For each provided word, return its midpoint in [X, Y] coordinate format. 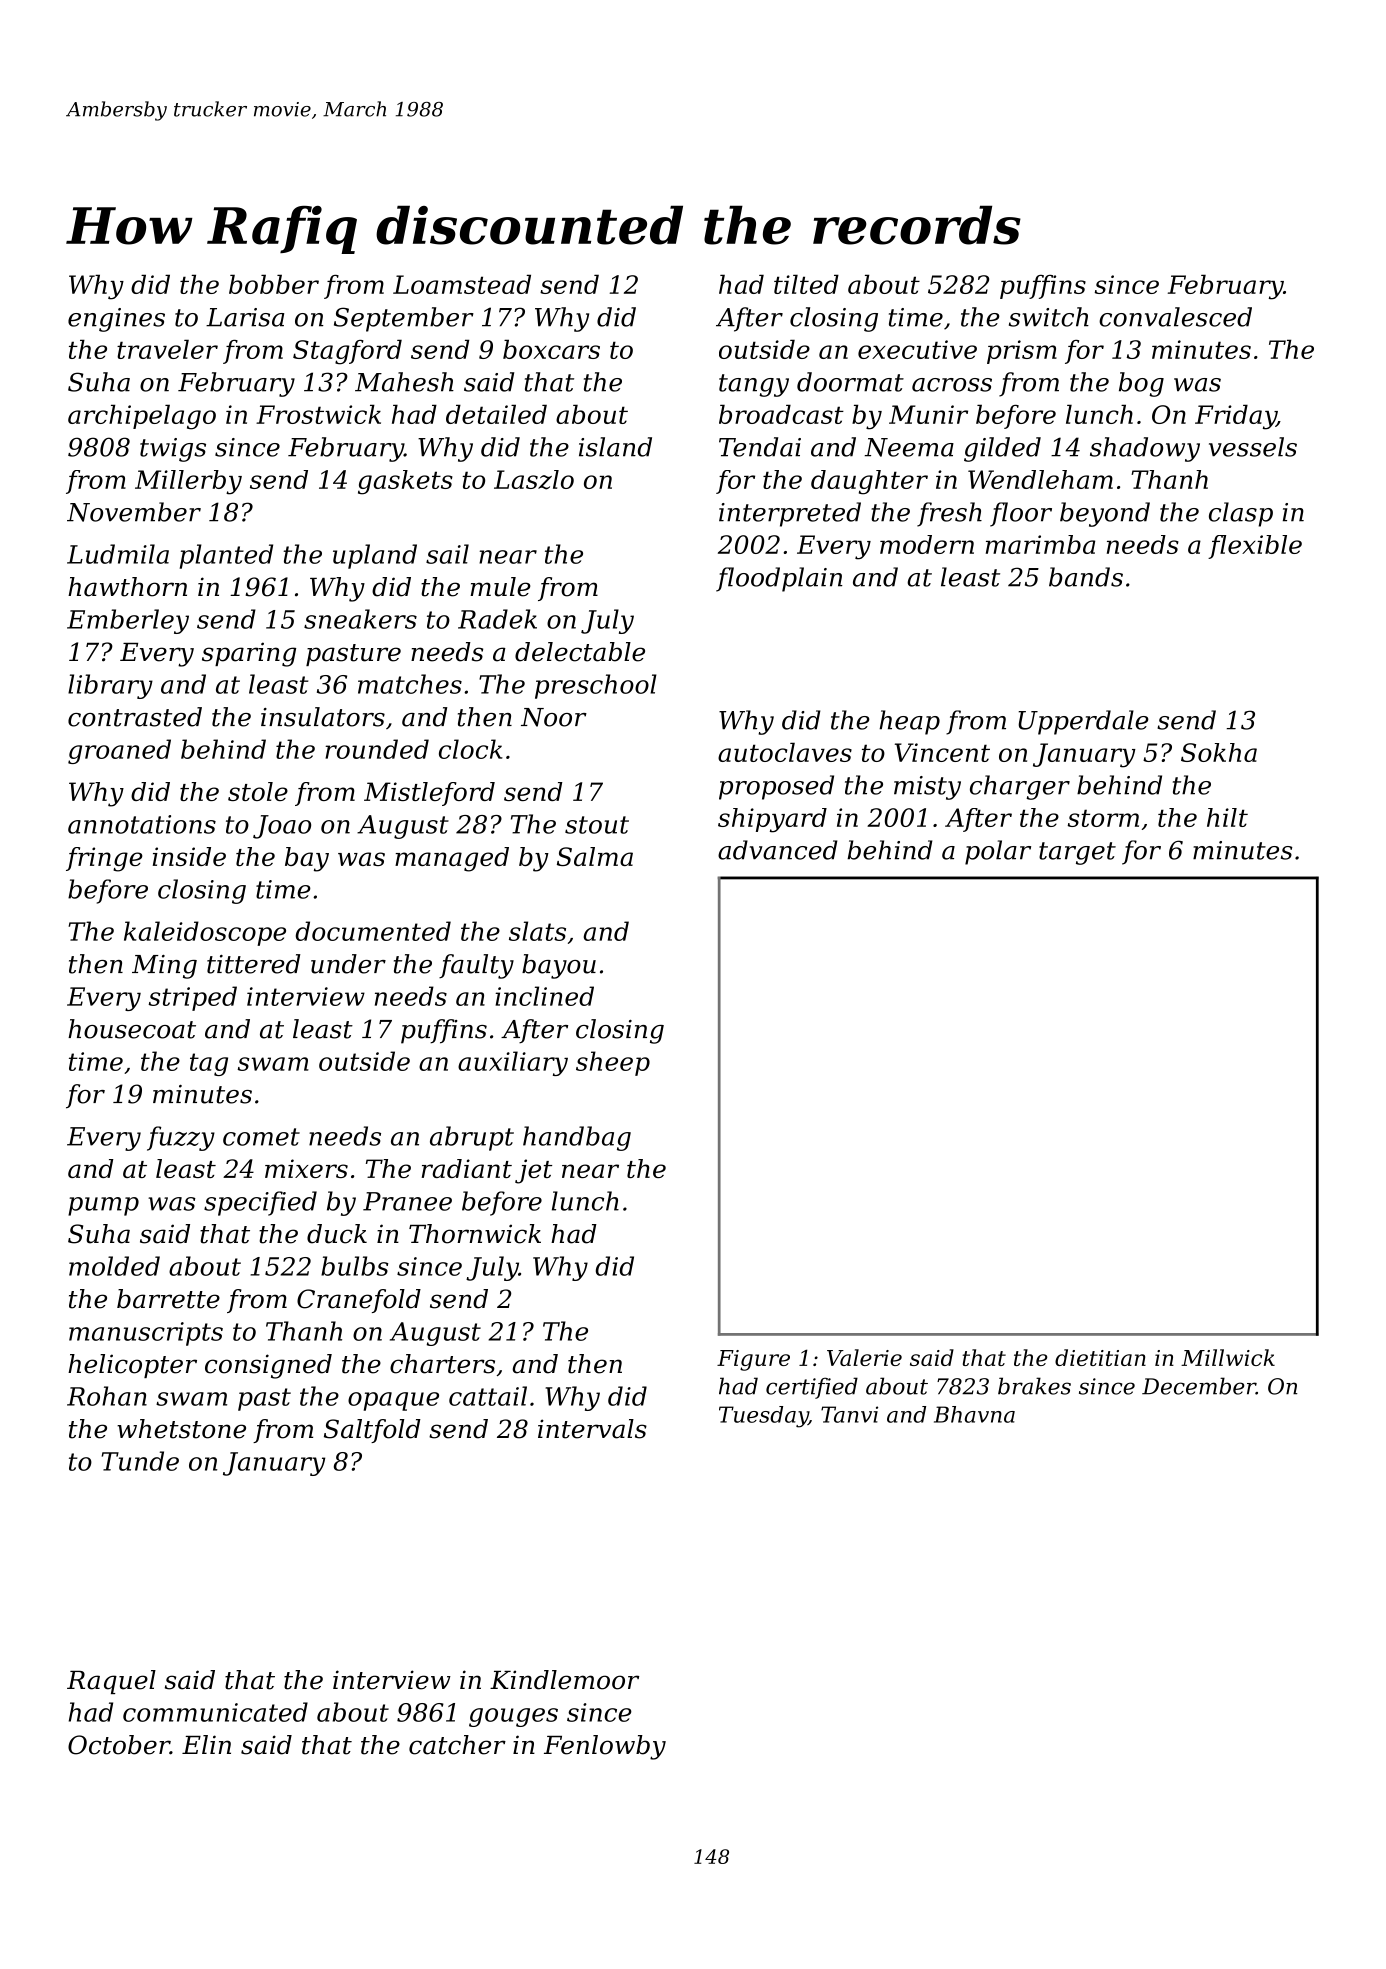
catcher [457, 1745]
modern [927, 544]
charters [442, 1364]
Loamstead [462, 284]
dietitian [1100, 1357]
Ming [164, 967]
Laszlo [534, 480]
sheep [613, 1063]
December [1199, 1386]
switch [1049, 317]
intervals [592, 1429]
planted [226, 556]
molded [114, 1266]
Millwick [1228, 1357]
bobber [274, 284]
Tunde [140, 1461]
